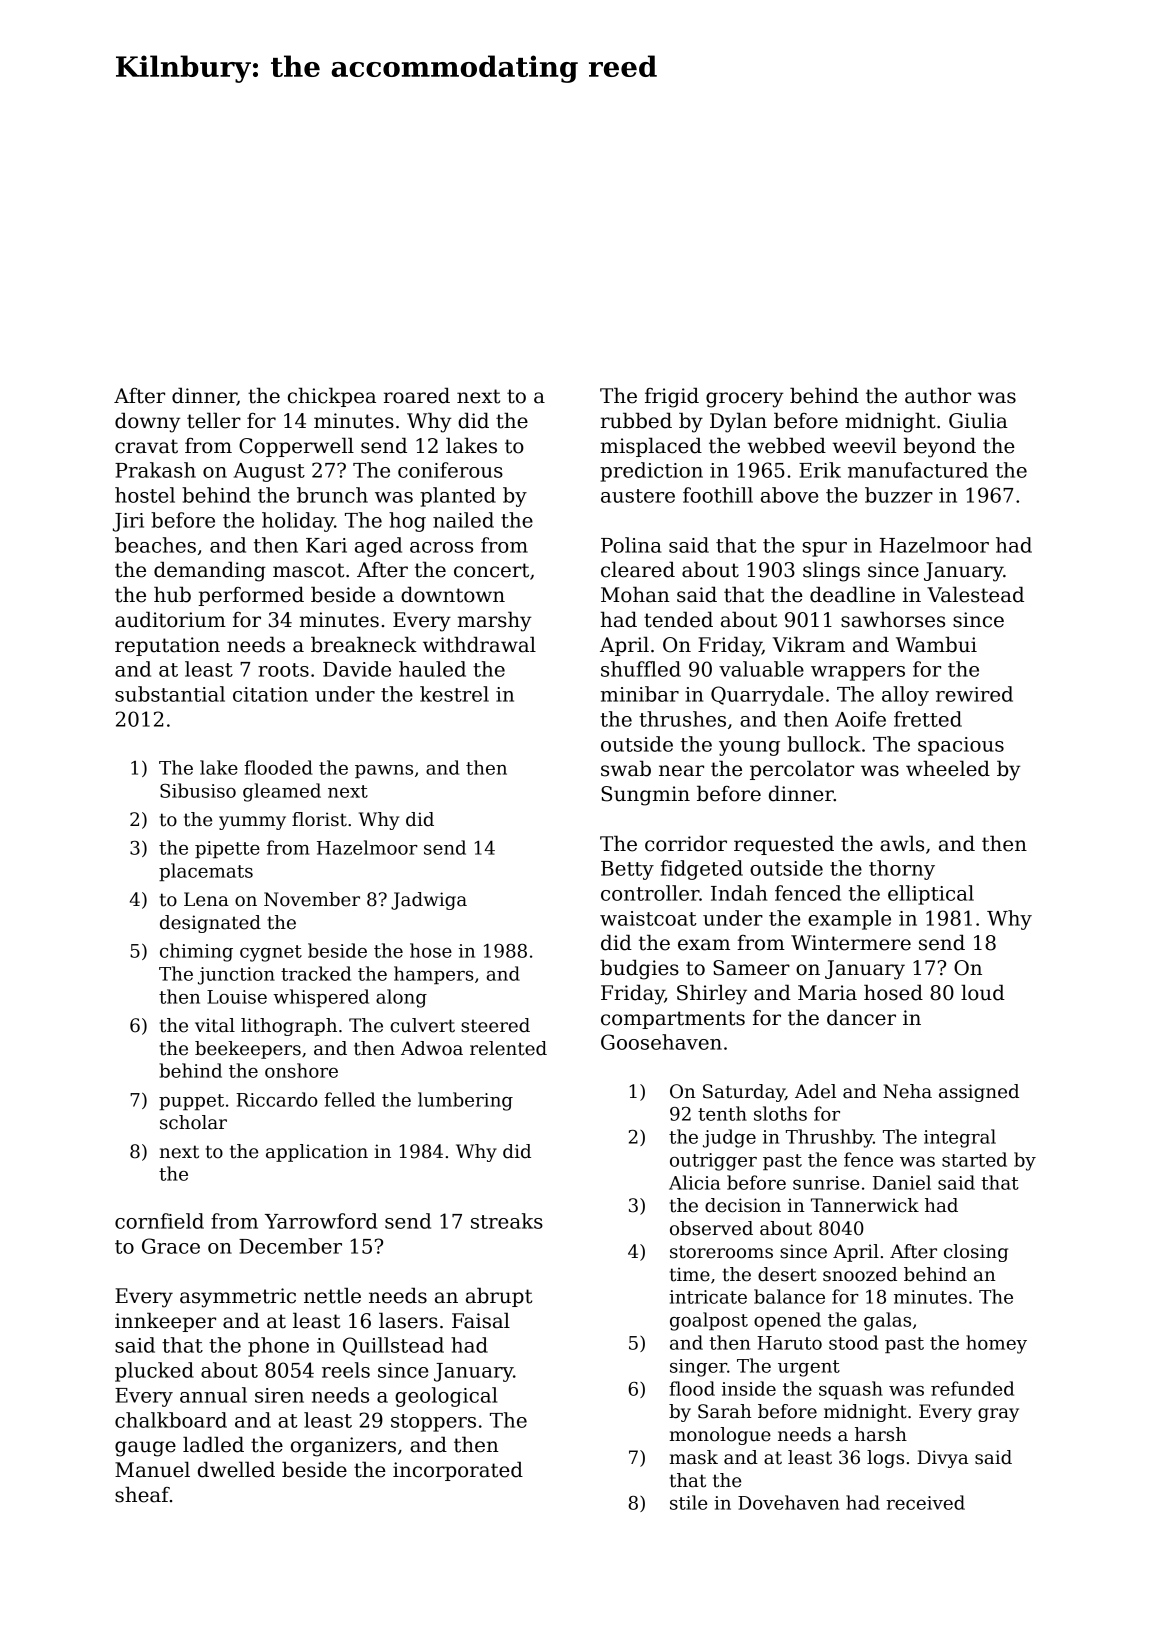 This image has height=1634, width=1156. Describe the element at coordinates (465, 1101) in the image. I see `lumbering` at that location.
